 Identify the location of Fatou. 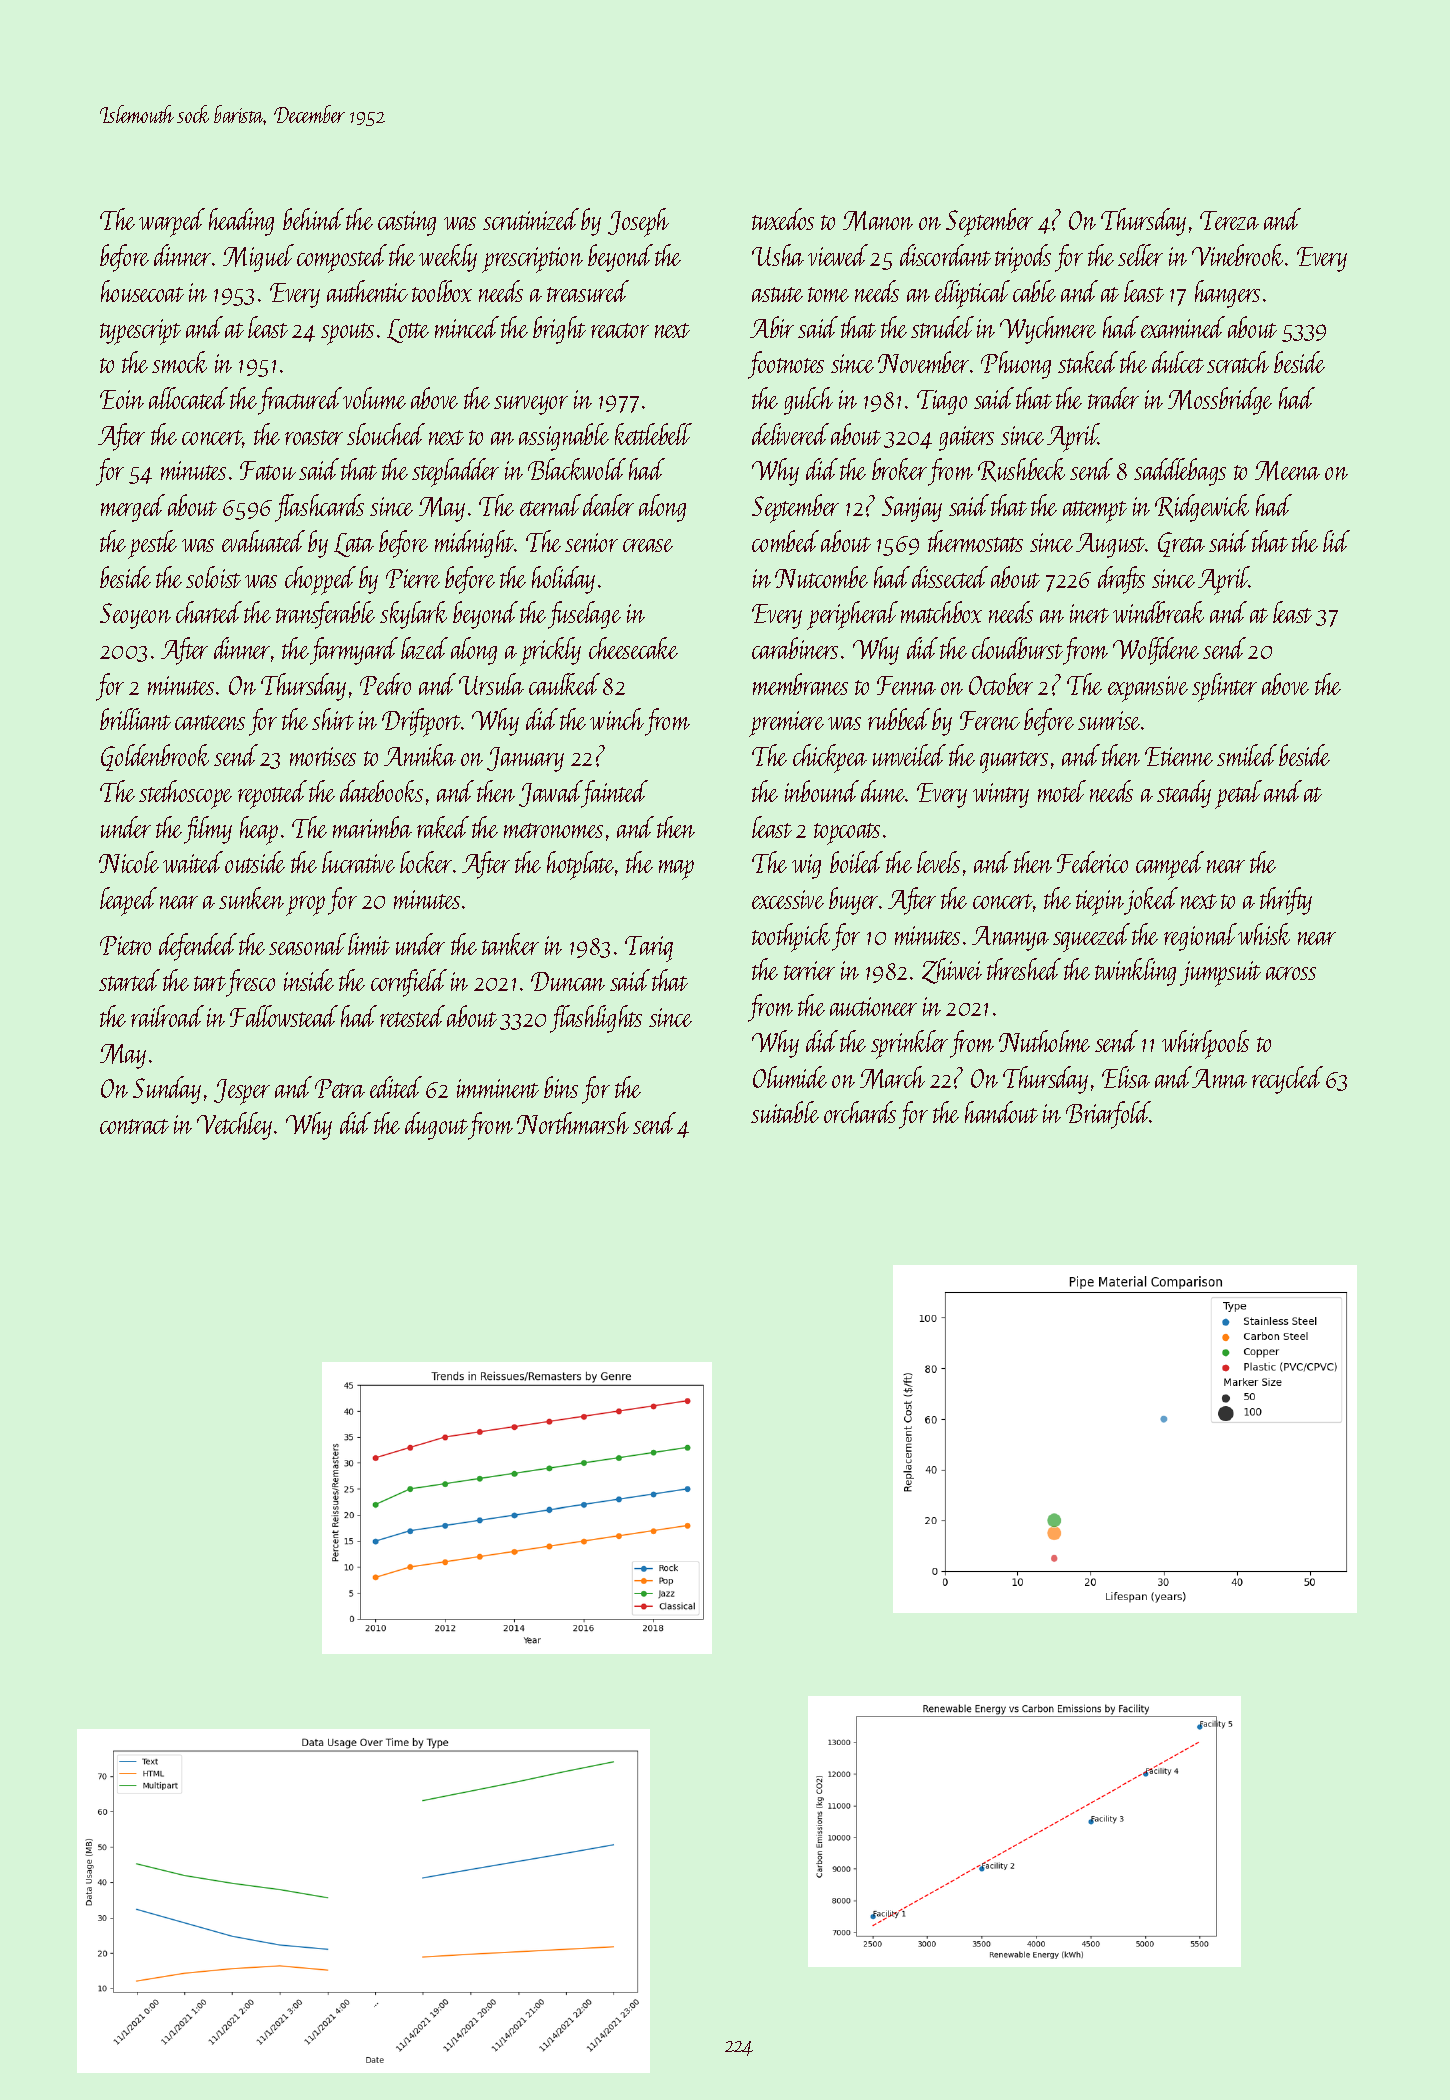
(268, 470).
